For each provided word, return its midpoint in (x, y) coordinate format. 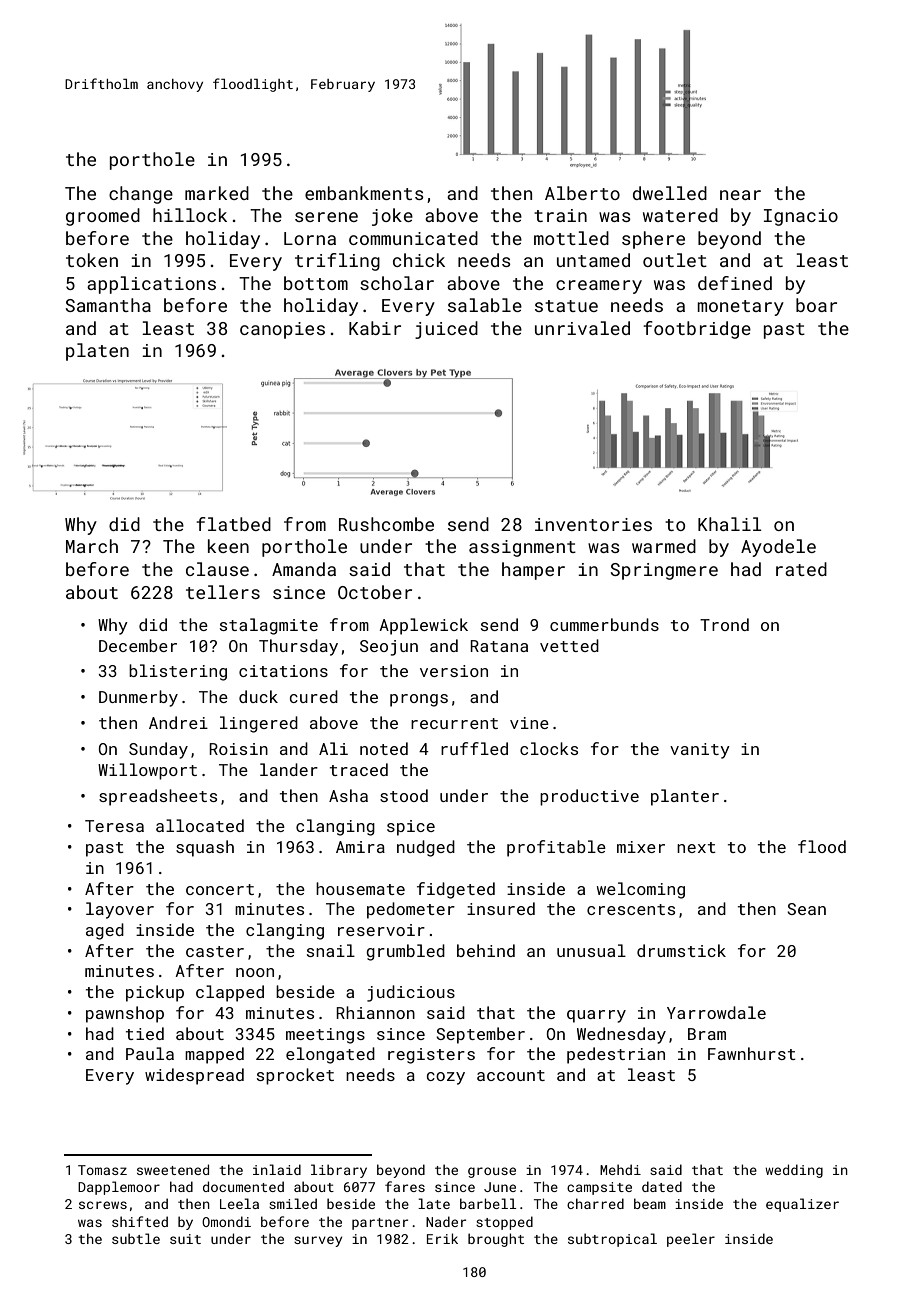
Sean (806, 909)
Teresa (114, 826)
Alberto (582, 193)
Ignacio (801, 217)
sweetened (173, 1169)
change (141, 195)
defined (735, 283)
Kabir (375, 328)
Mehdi (620, 1169)
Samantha (108, 305)
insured (501, 908)
